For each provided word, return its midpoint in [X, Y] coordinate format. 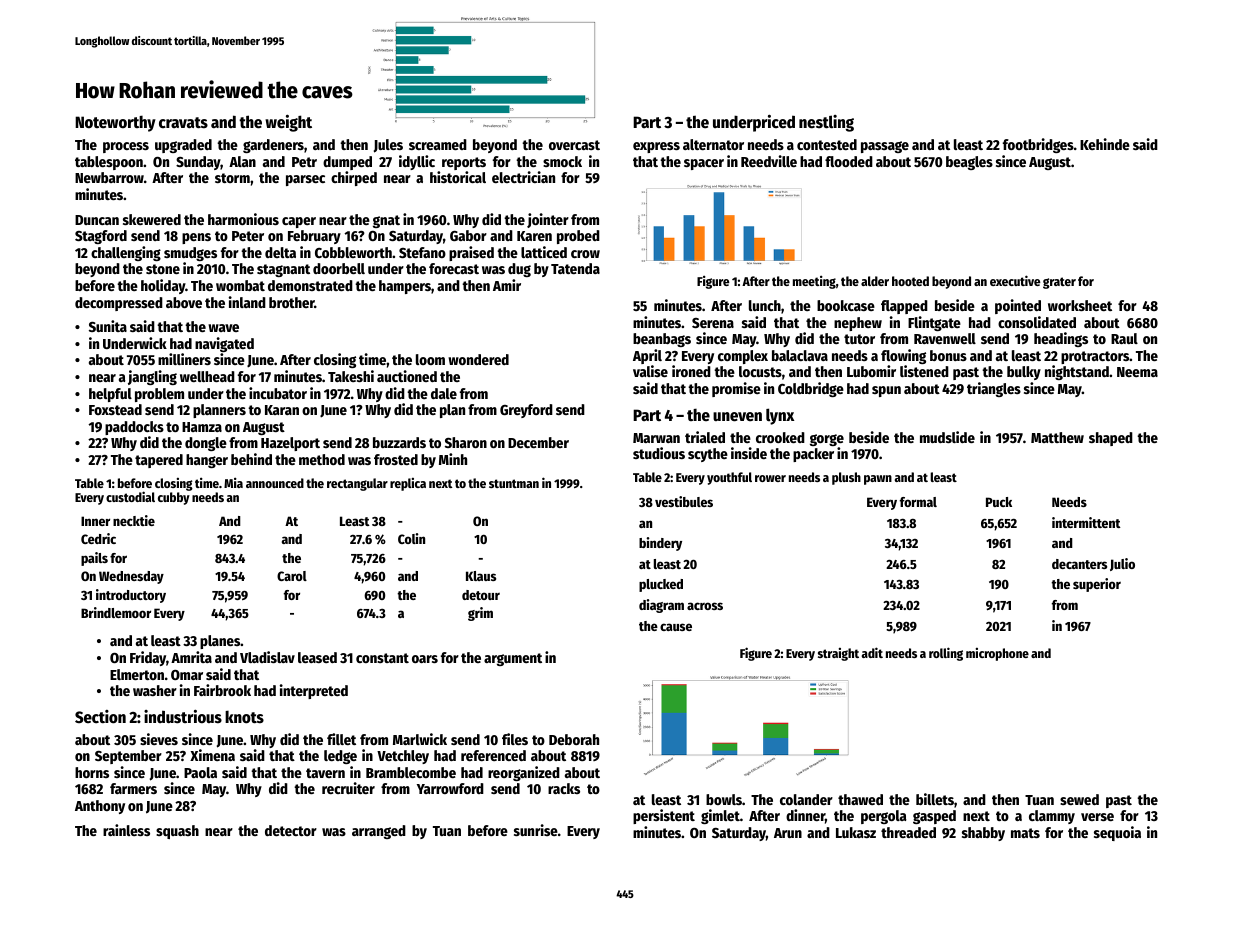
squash [177, 832]
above [184, 302]
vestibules [684, 501]
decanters [1079, 564]
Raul [1124, 338]
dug [519, 270]
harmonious [243, 219]
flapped [904, 307]
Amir [507, 285]
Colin [411, 538]
